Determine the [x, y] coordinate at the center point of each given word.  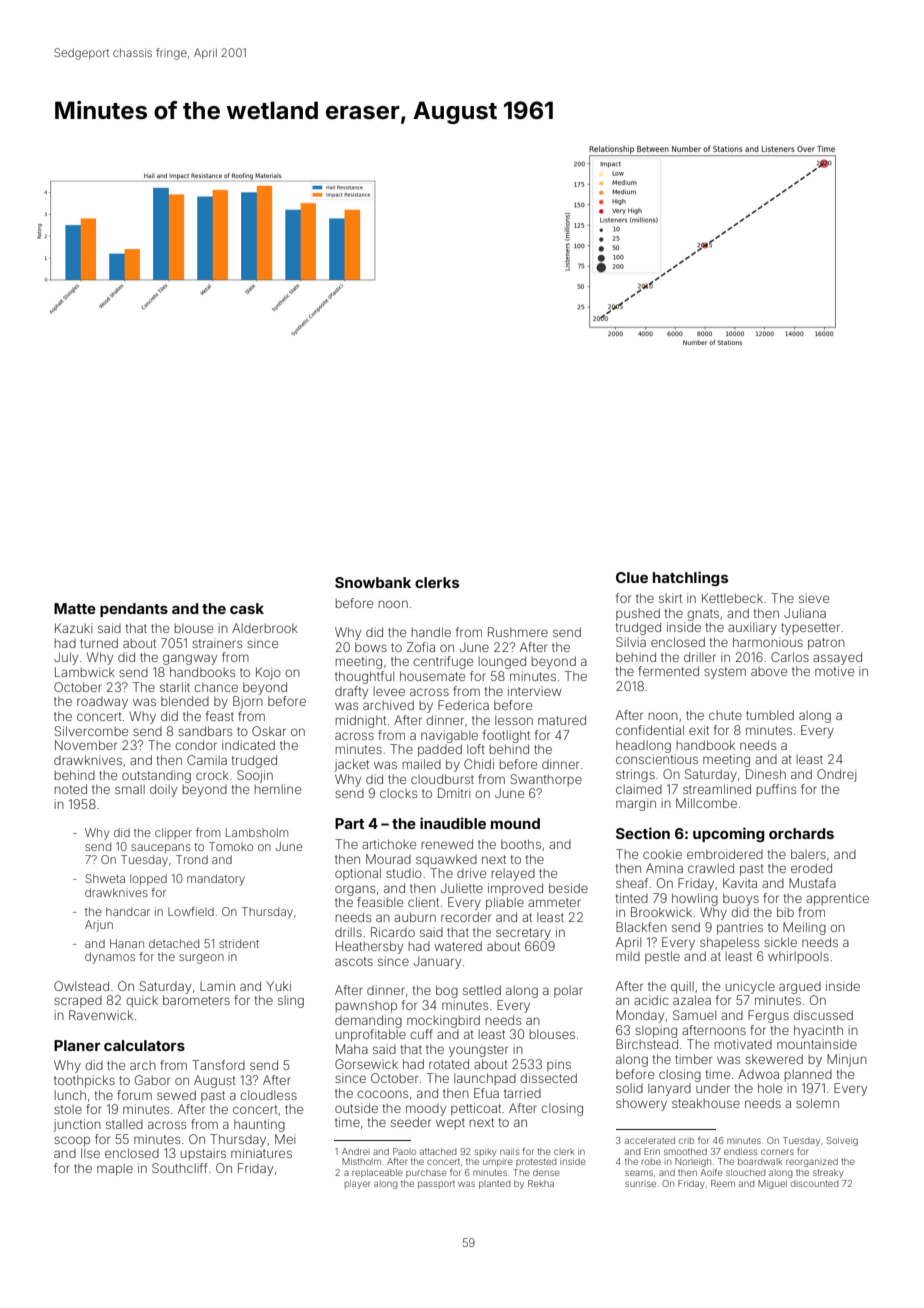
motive [834, 671]
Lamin [217, 986]
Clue [632, 577]
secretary [523, 934]
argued [800, 988]
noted [71, 789]
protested [536, 1162]
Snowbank [373, 582]
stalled [124, 1124]
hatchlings [690, 578]
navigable [449, 736]
